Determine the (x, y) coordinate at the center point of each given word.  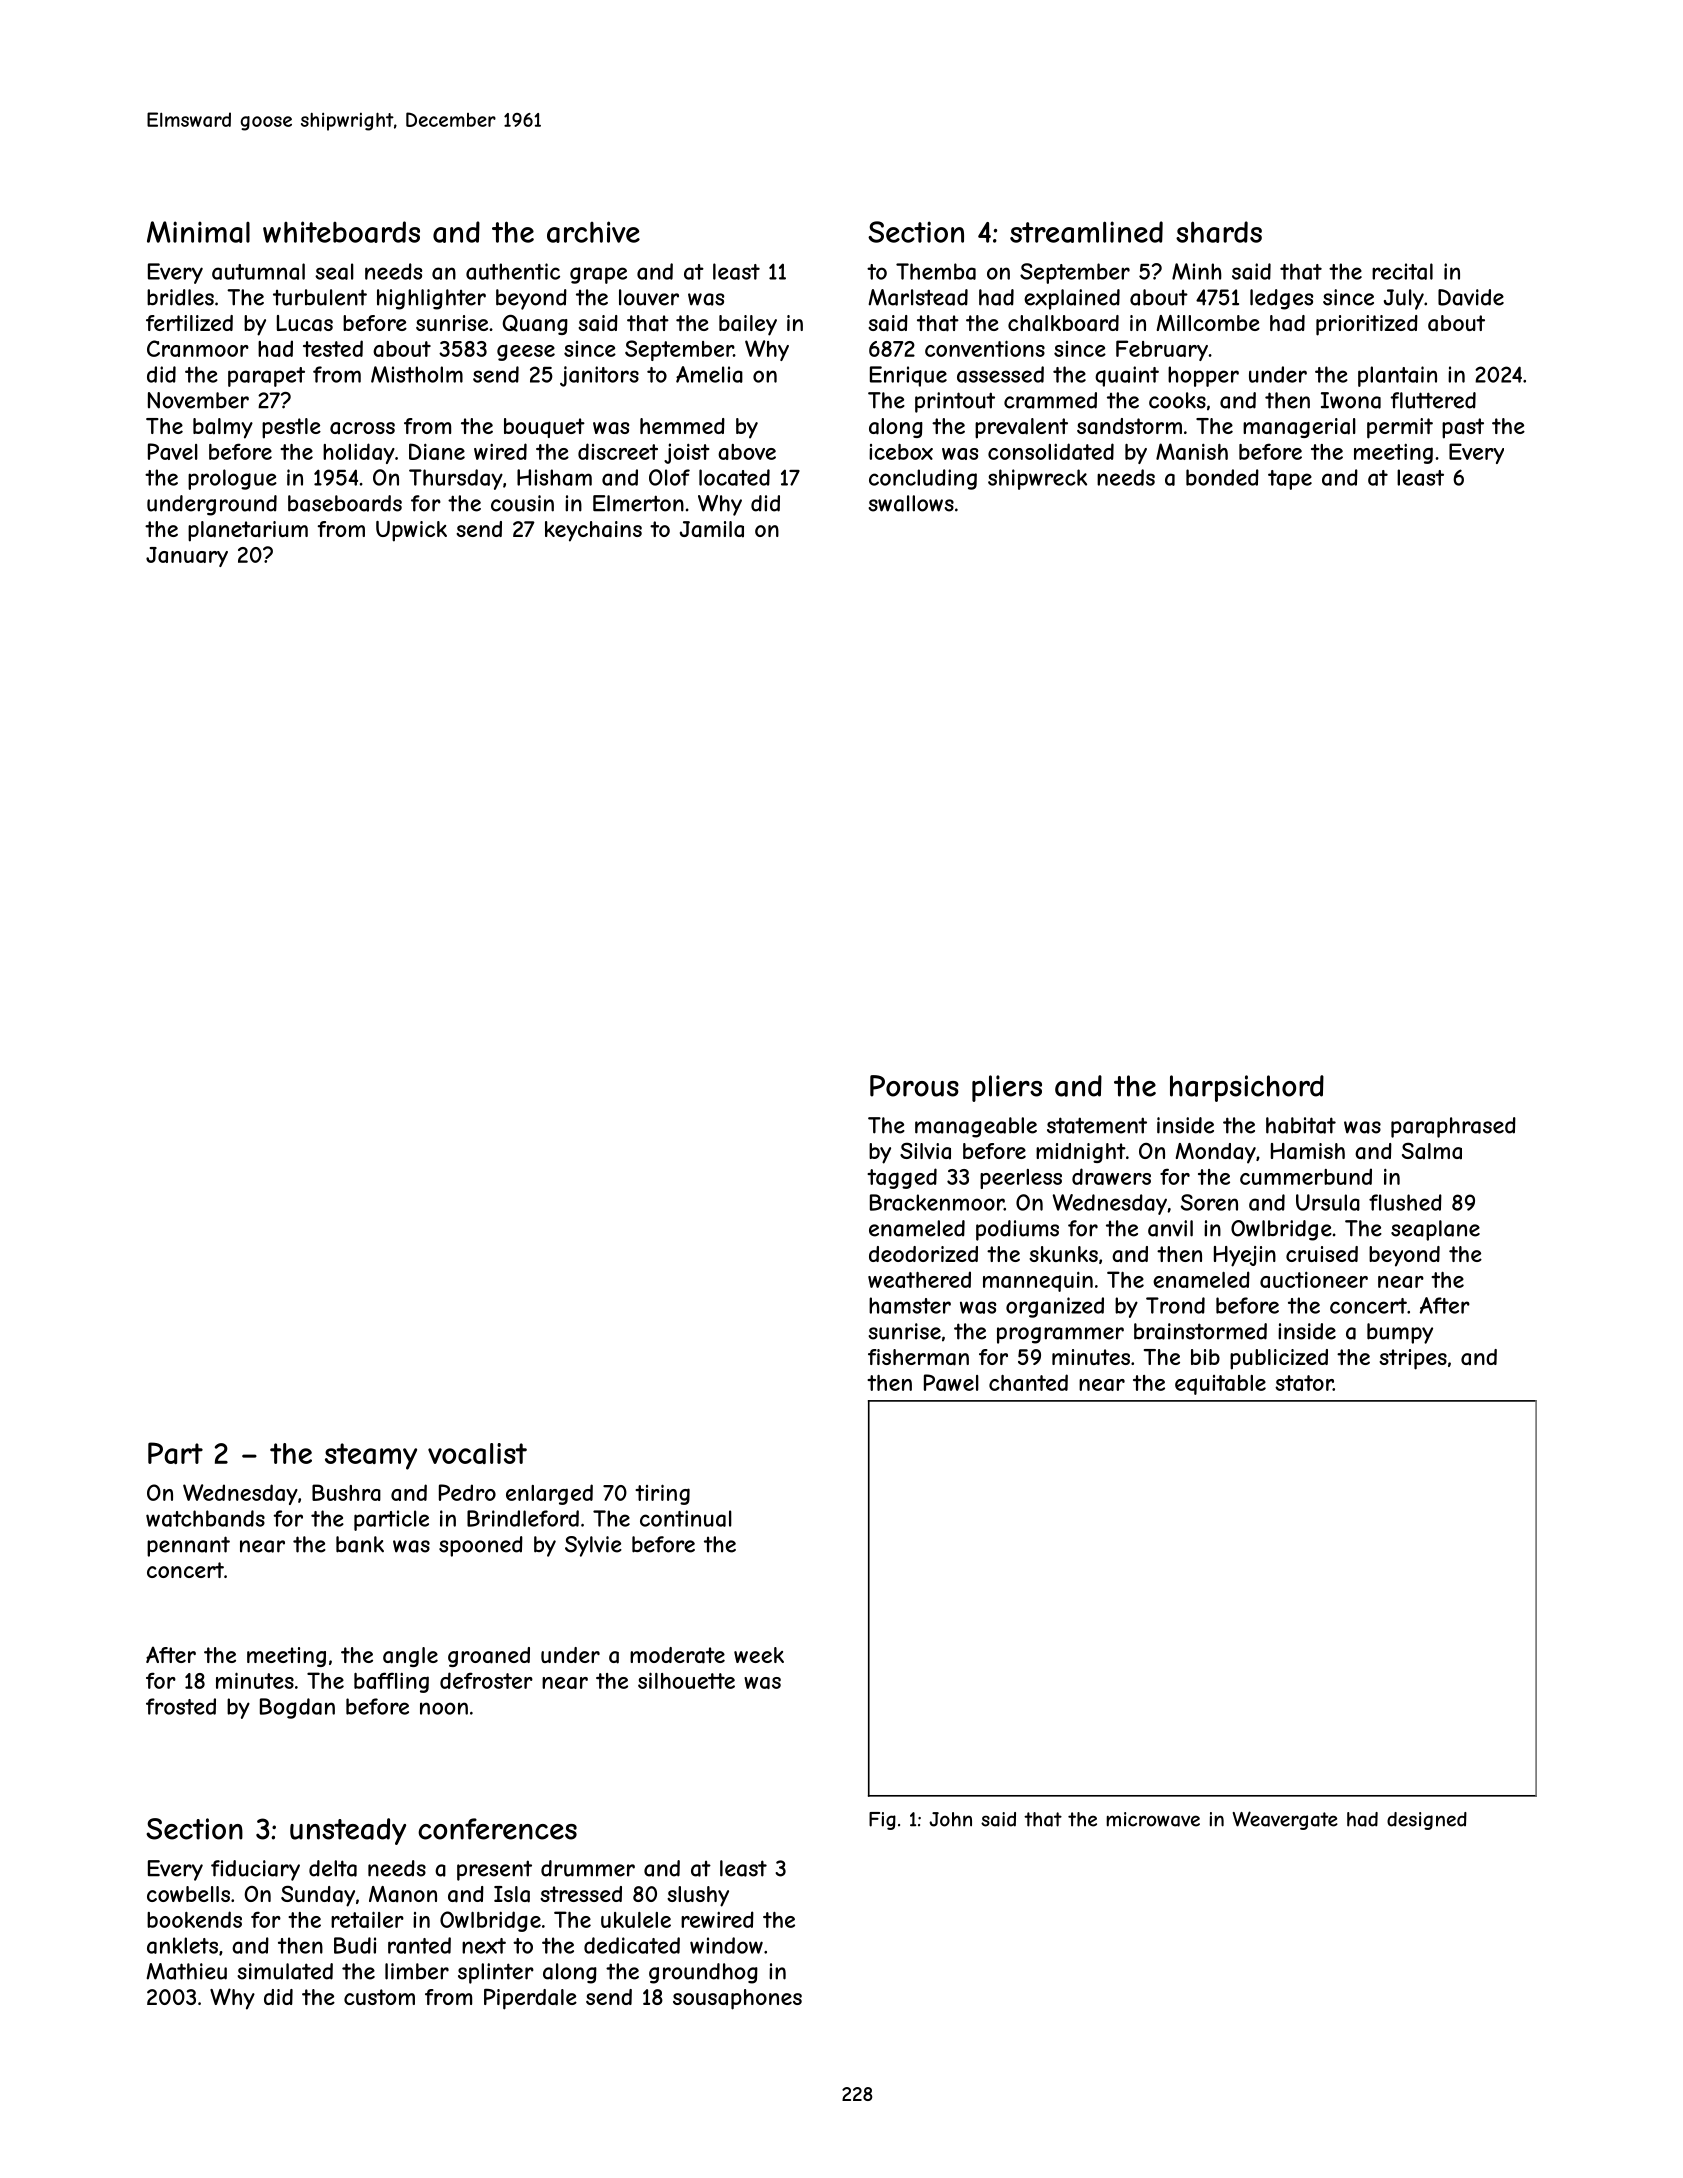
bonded (1222, 477)
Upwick (411, 531)
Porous (914, 1086)
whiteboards (341, 232)
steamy (371, 1456)
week (759, 1655)
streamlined (1086, 232)
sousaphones (737, 1999)
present (494, 1870)
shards (1219, 232)
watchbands (205, 1518)
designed (1427, 1821)
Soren (1209, 1202)
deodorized (923, 1254)
